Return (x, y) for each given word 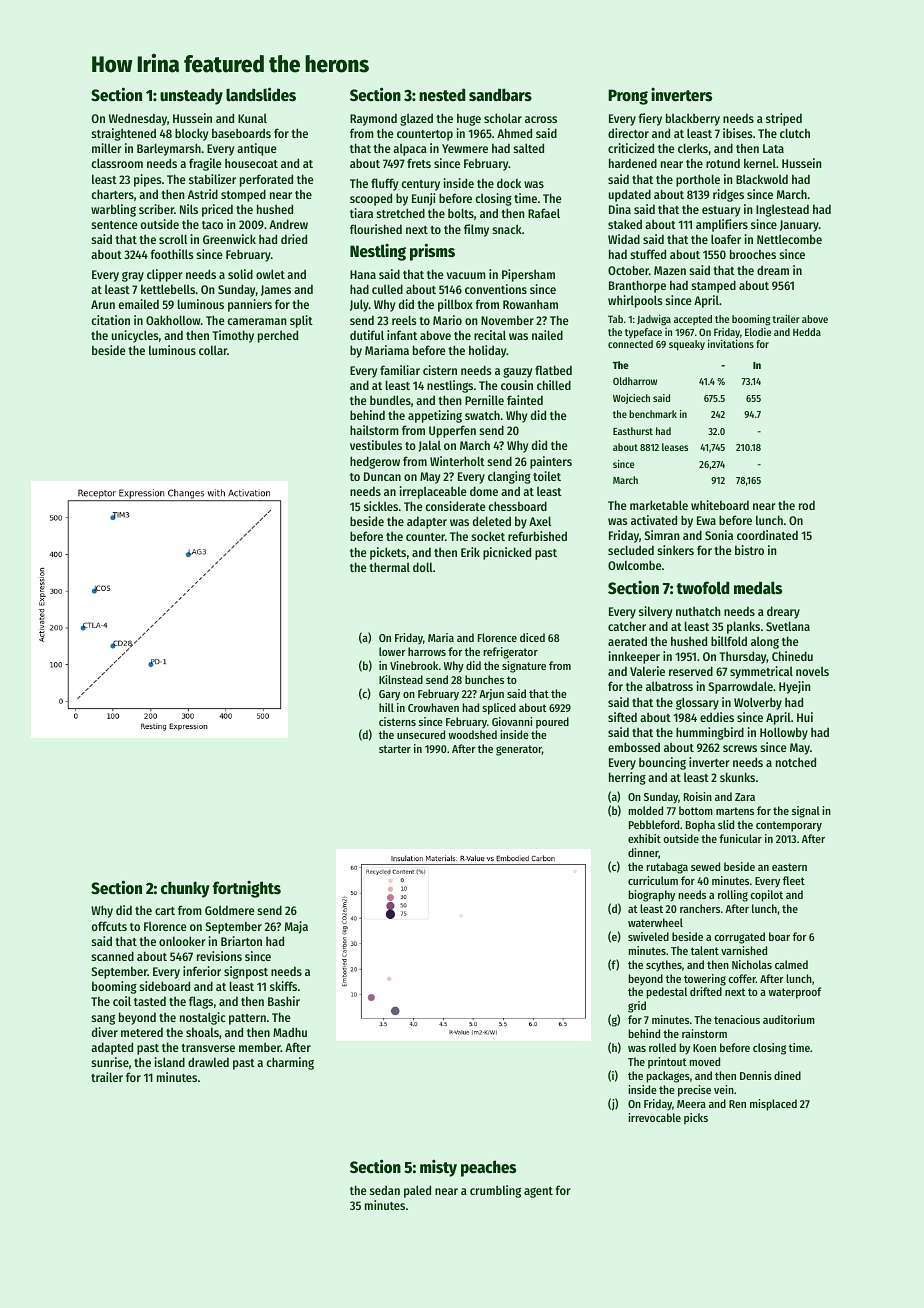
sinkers (675, 550)
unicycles (135, 336)
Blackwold (762, 179)
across (541, 119)
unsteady (191, 96)
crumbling (495, 1191)
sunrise (110, 1062)
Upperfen (452, 431)
